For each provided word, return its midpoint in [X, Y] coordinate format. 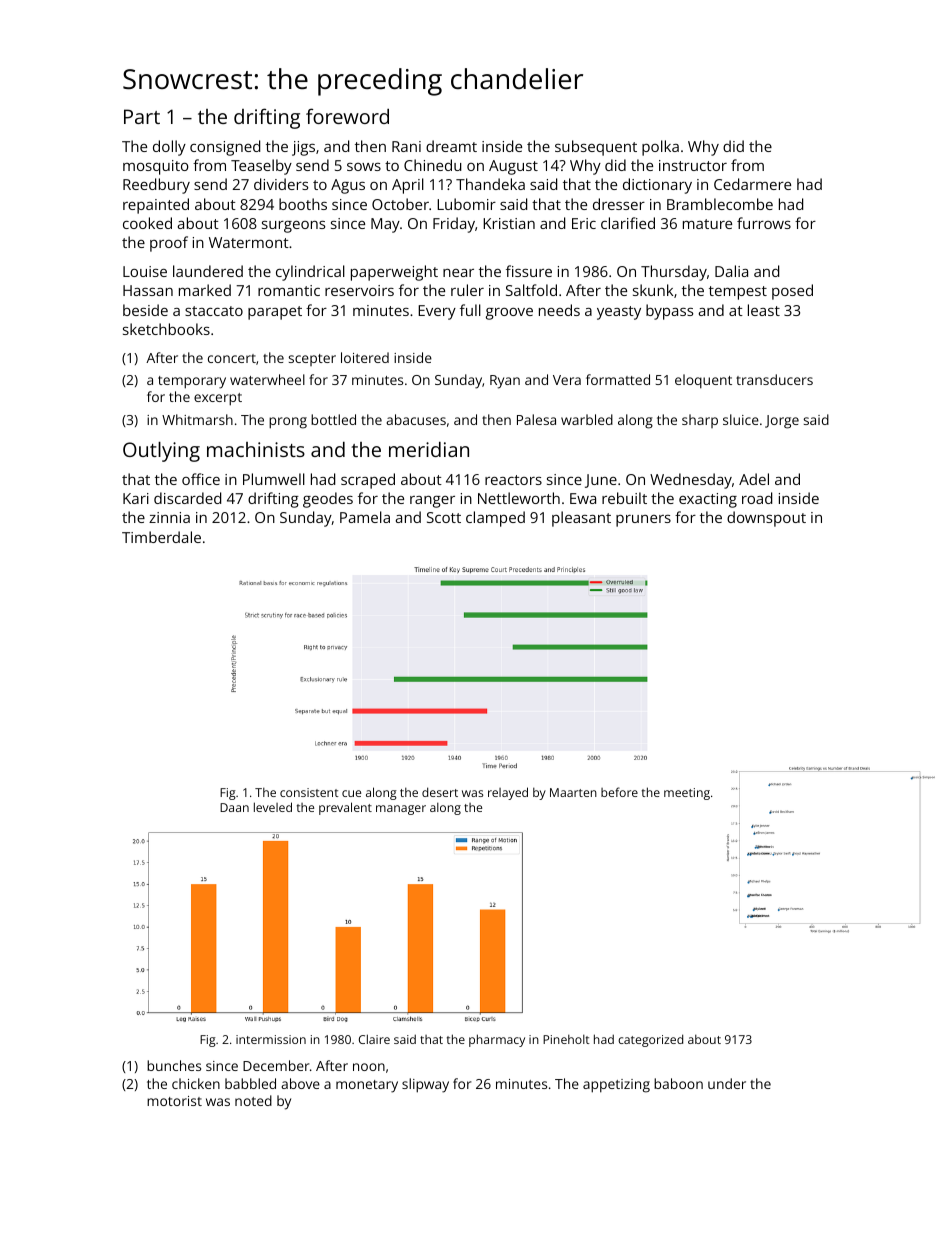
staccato [214, 311]
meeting [687, 794]
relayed [508, 793]
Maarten [573, 792]
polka [660, 148]
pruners [643, 521]
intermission [271, 1039]
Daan [234, 807]
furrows [764, 223]
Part [142, 116]
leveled [273, 807]
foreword [347, 116]
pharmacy [497, 1040]
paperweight [394, 273]
